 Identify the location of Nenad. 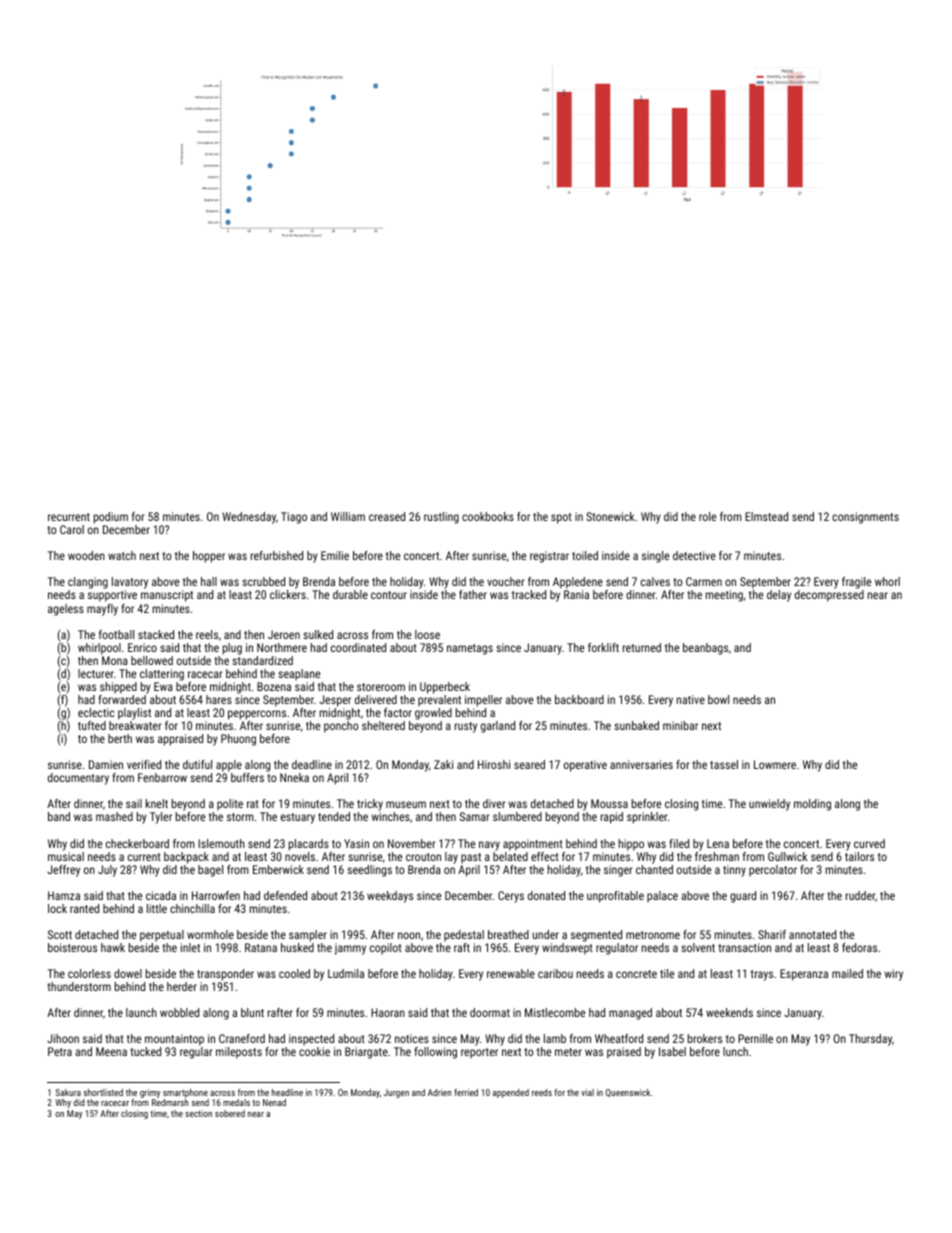
(274, 1102).
